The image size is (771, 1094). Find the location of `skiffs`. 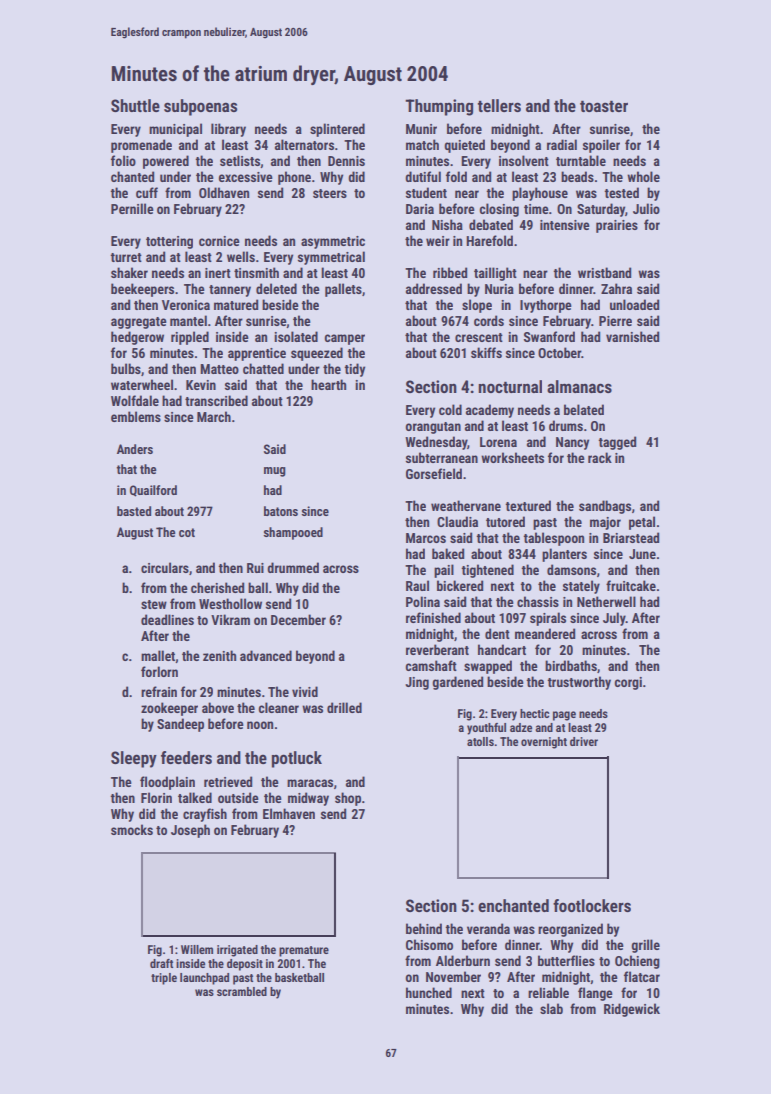

skiffs is located at coordinates (486, 352).
